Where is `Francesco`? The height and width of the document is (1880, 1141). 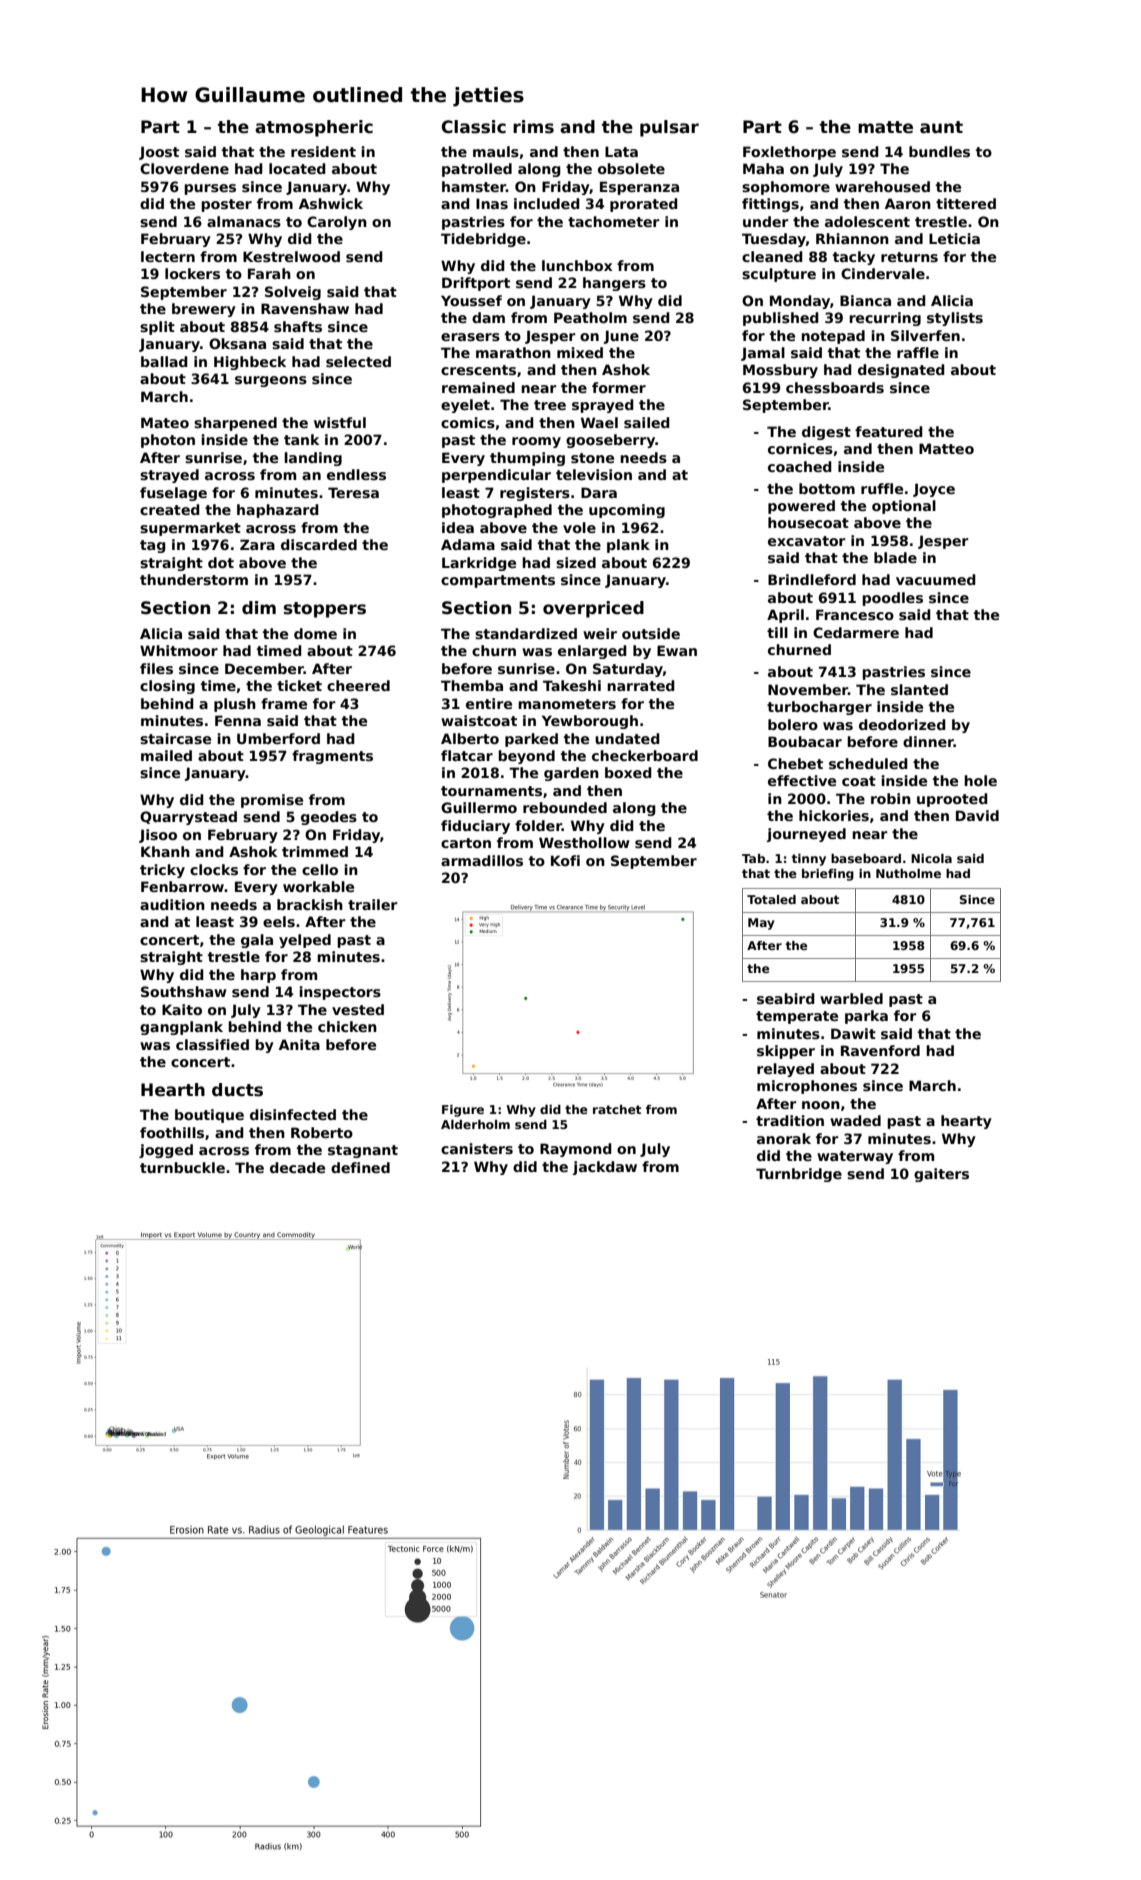
Francesco is located at coordinates (855, 614).
